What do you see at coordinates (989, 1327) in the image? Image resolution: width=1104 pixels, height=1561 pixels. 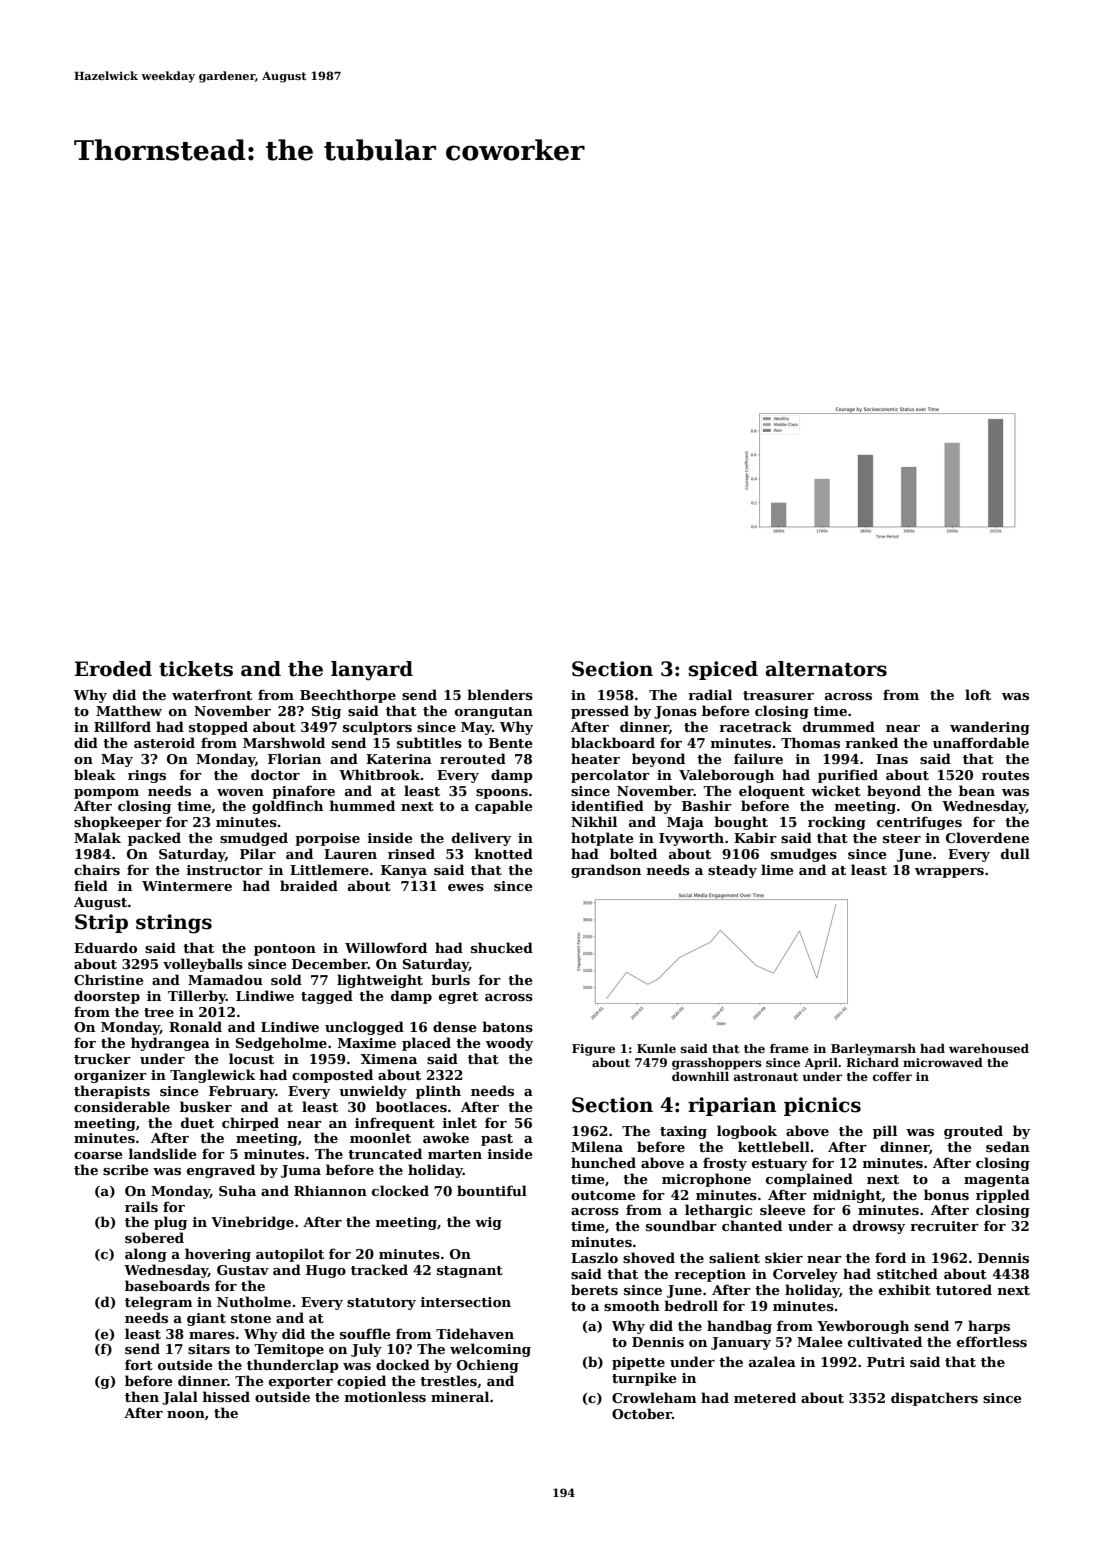 I see `harps` at bounding box center [989, 1327].
